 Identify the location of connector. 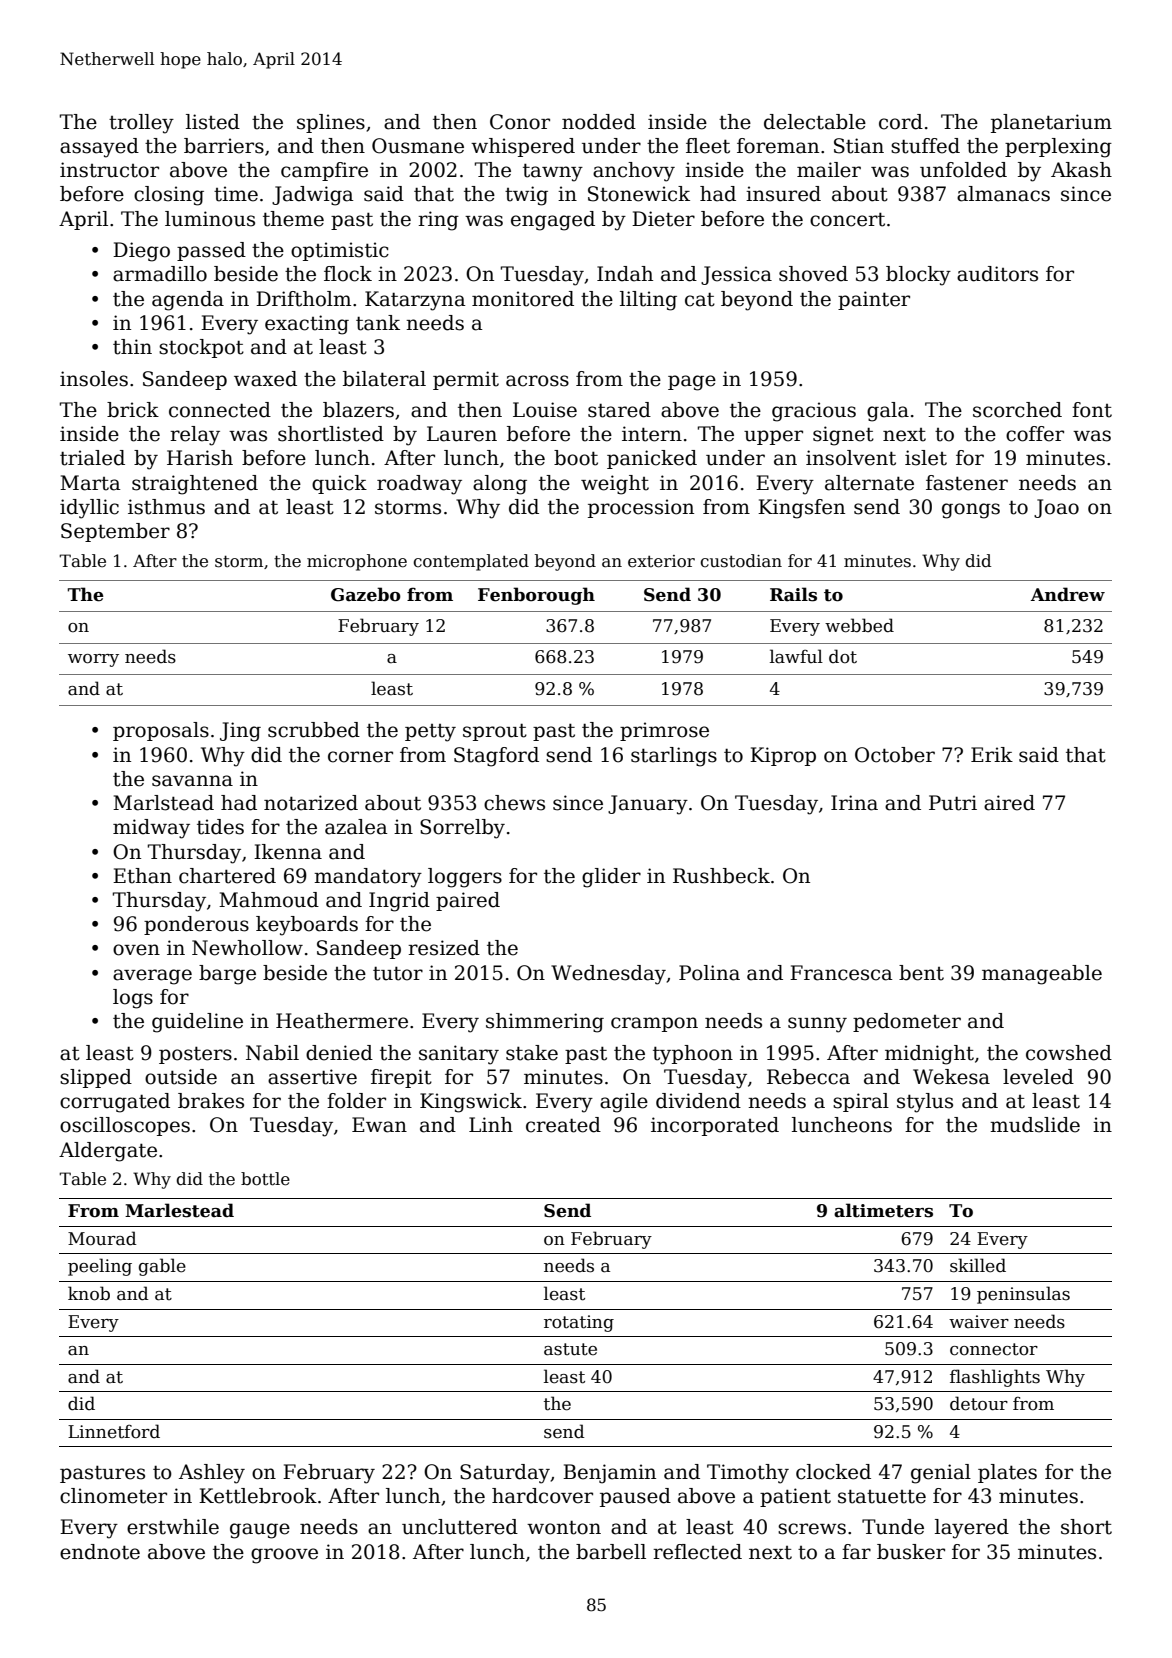
(994, 1349).
